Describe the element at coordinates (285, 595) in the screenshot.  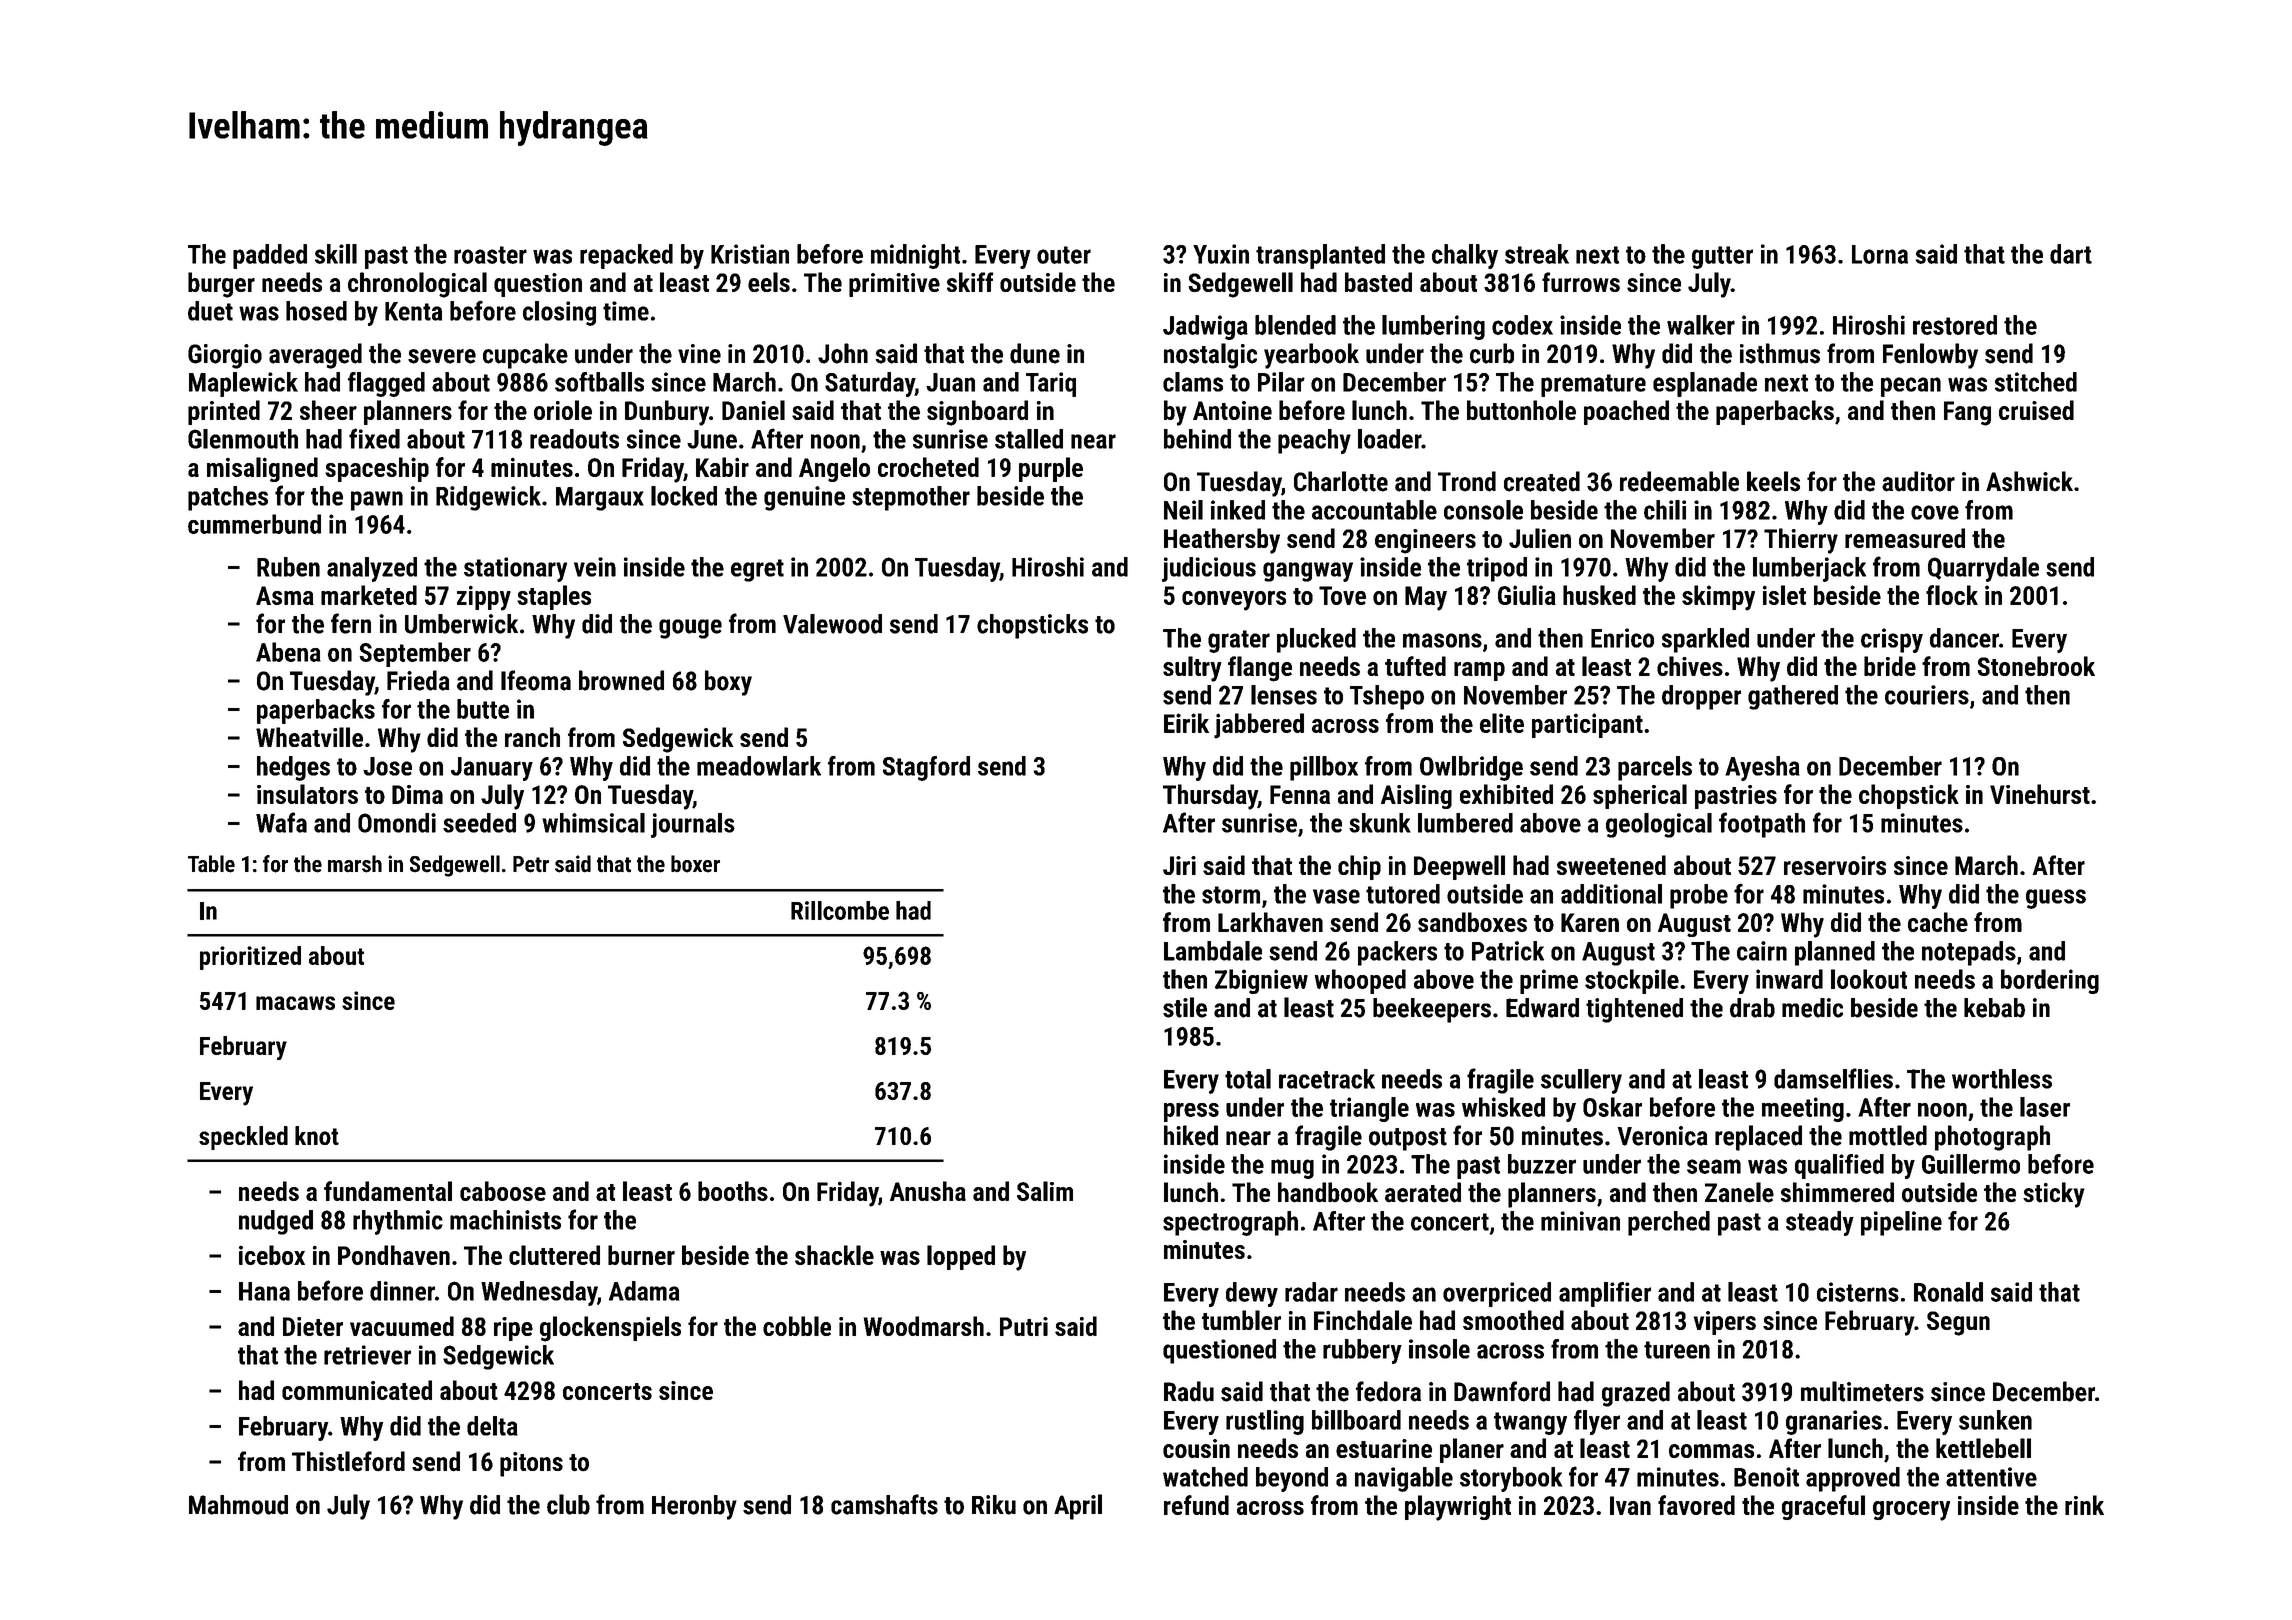
I see `Asma` at that location.
